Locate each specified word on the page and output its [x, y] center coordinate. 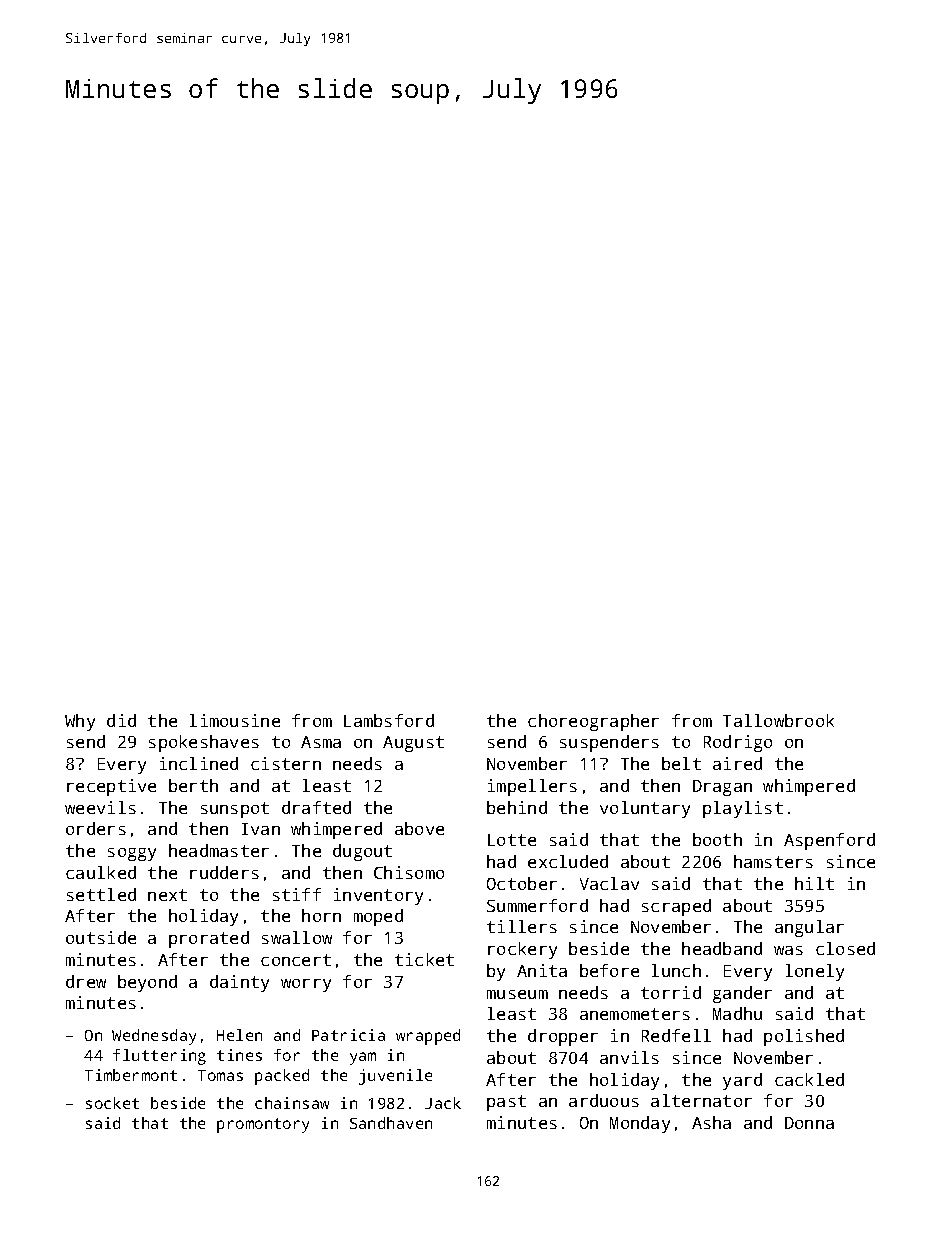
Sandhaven [391, 1123]
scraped [676, 907]
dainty [239, 983]
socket [112, 1103]
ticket [424, 959]
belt [681, 763]
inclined [199, 763]
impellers [532, 787]
